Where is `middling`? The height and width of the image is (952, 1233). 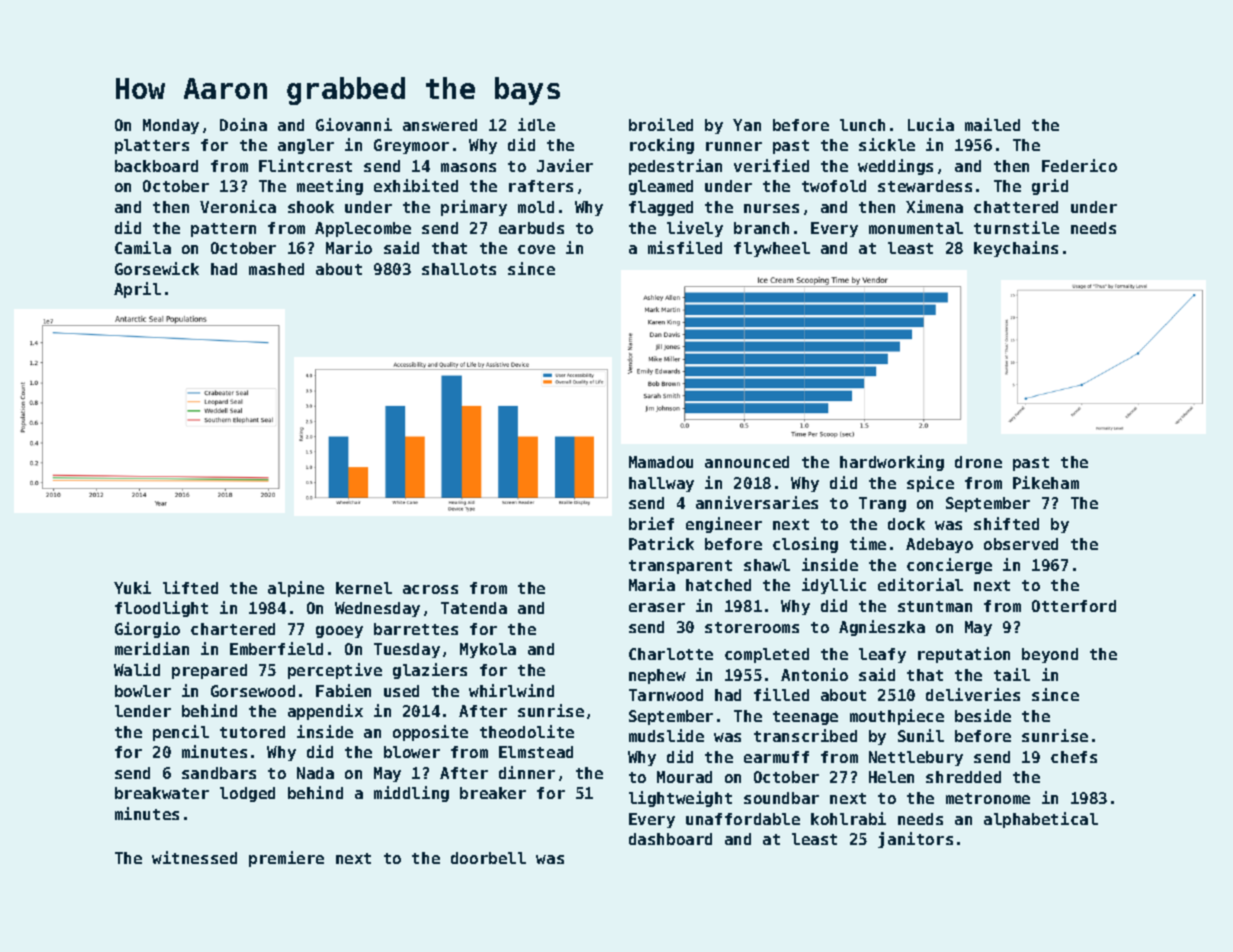 middling is located at coordinates (411, 794).
